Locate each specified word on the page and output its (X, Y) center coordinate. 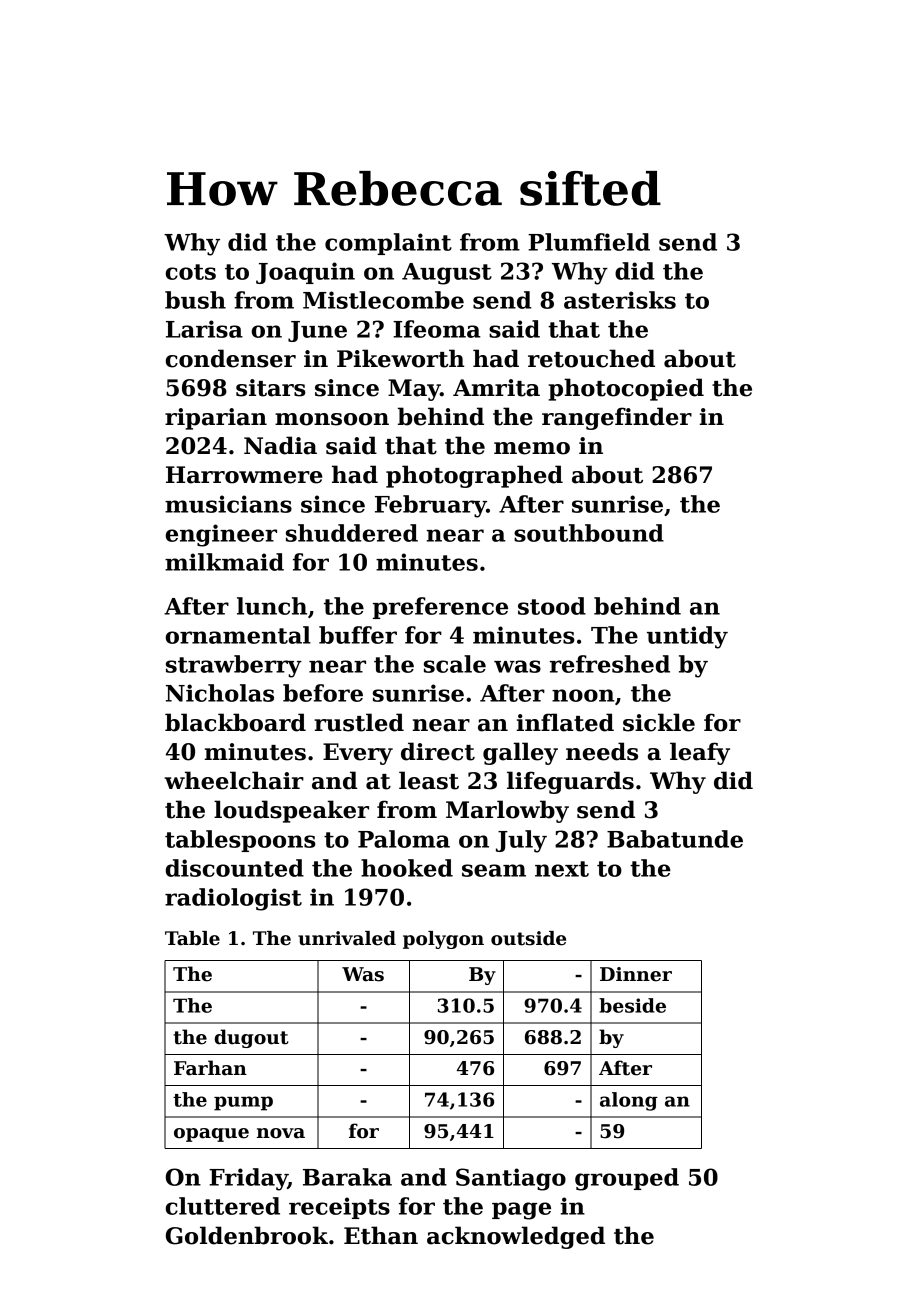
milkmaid (224, 562)
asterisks (620, 300)
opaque (211, 1135)
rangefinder (617, 418)
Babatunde (675, 839)
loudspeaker (291, 811)
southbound (589, 533)
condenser (231, 358)
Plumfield (589, 242)
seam (494, 870)
